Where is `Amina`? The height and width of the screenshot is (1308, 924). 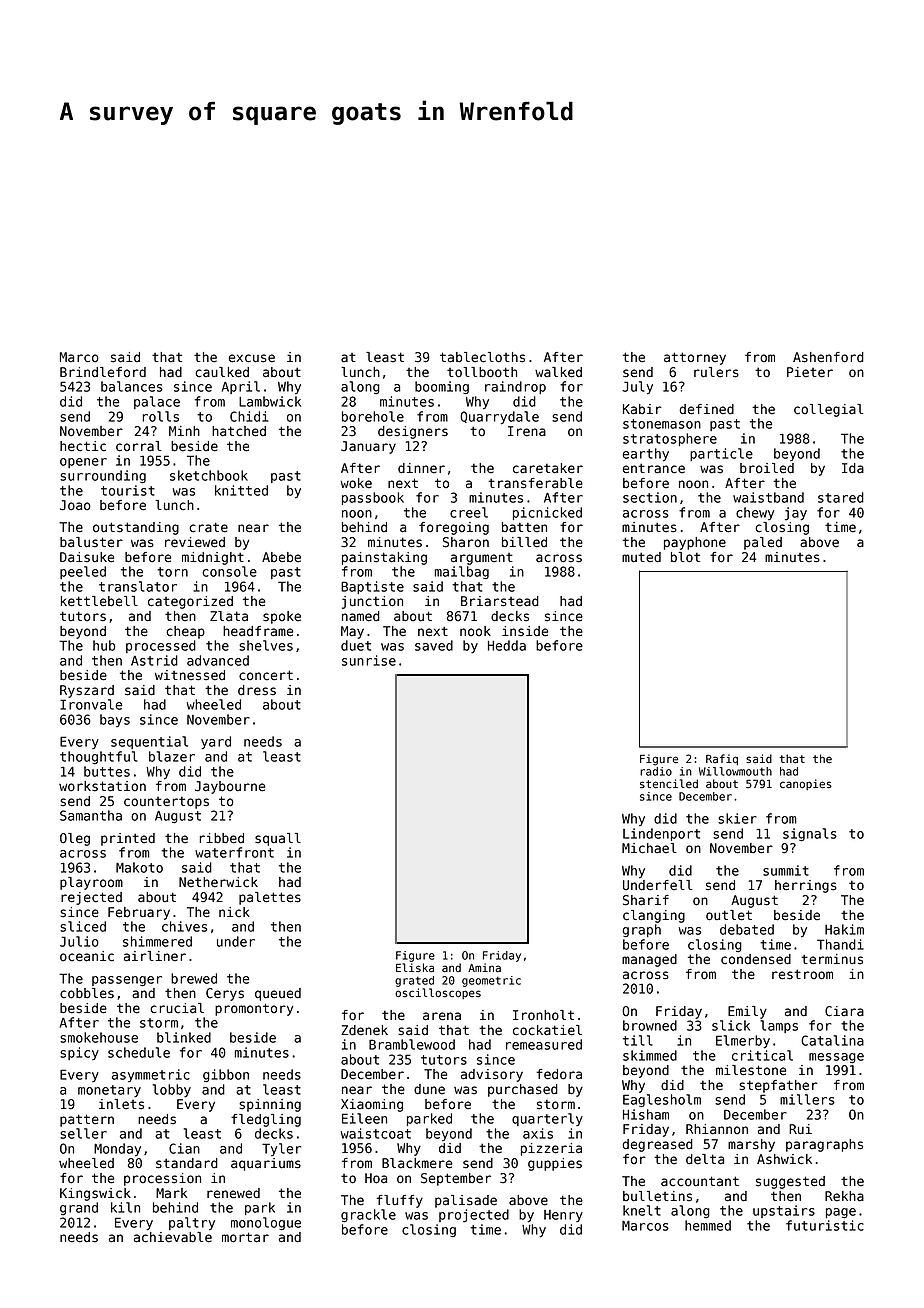 Amina is located at coordinates (484, 967).
